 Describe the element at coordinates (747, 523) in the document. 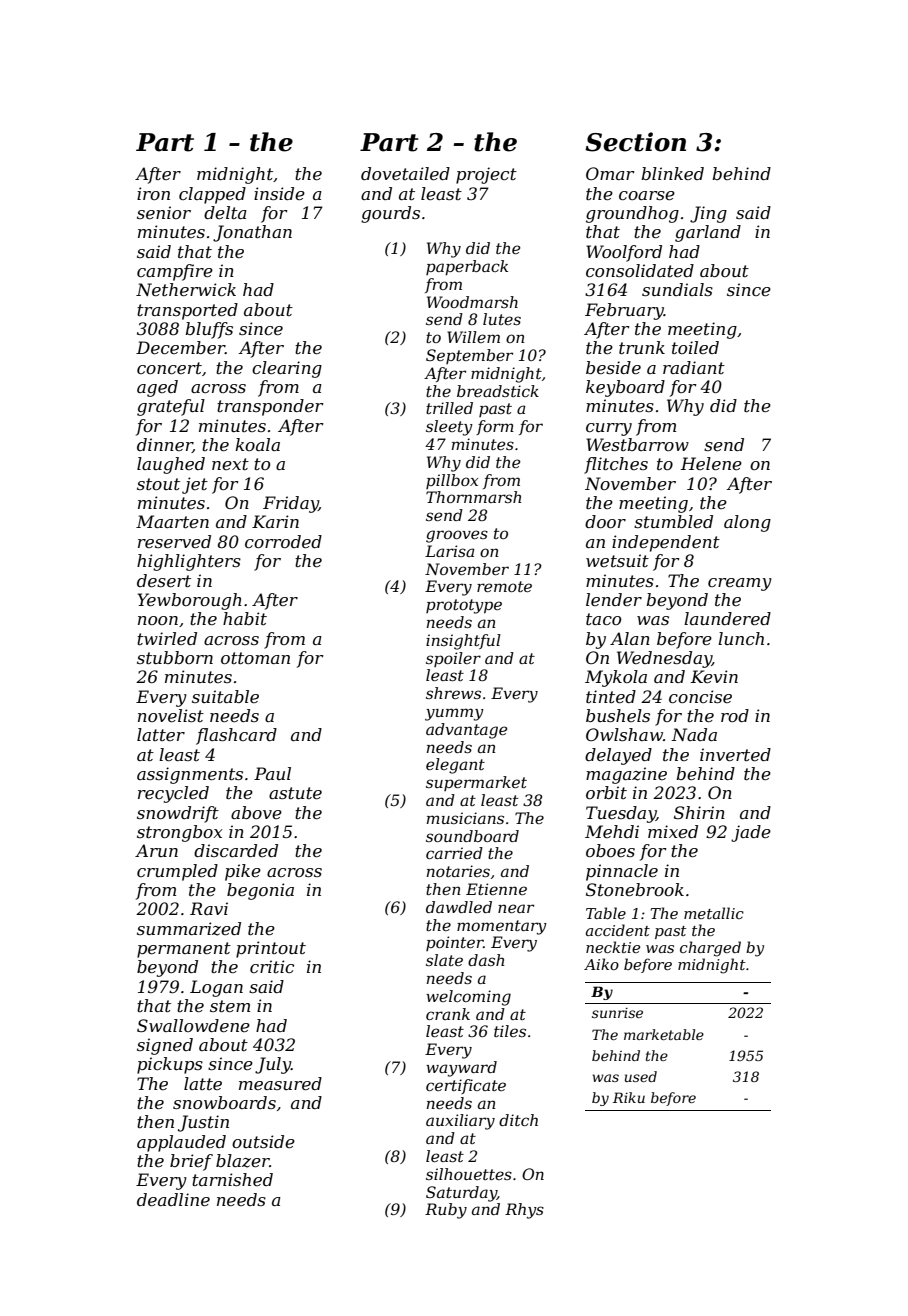

I see `along` at that location.
